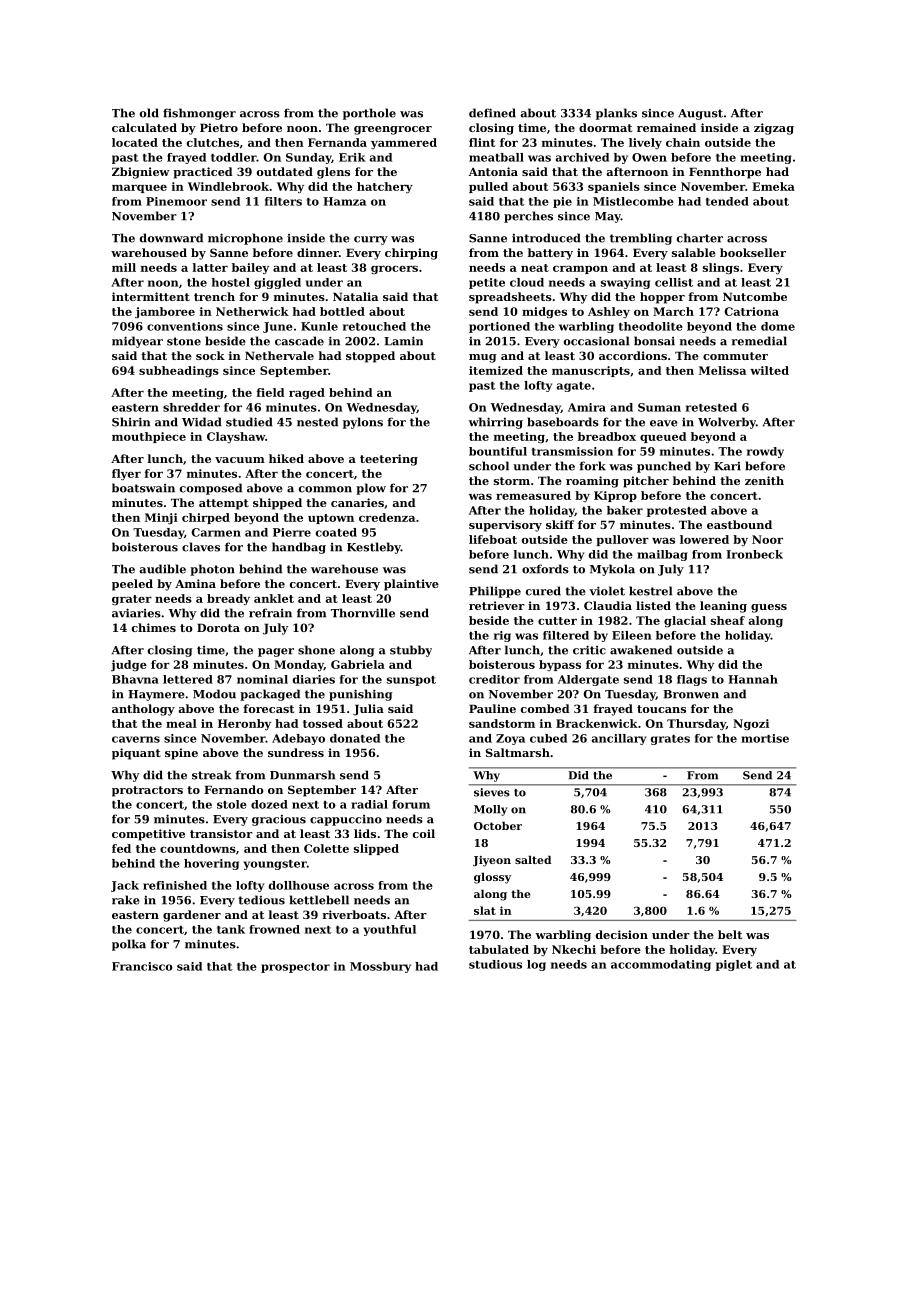 The image size is (908, 1316). I want to click on defined, so click(492, 113).
